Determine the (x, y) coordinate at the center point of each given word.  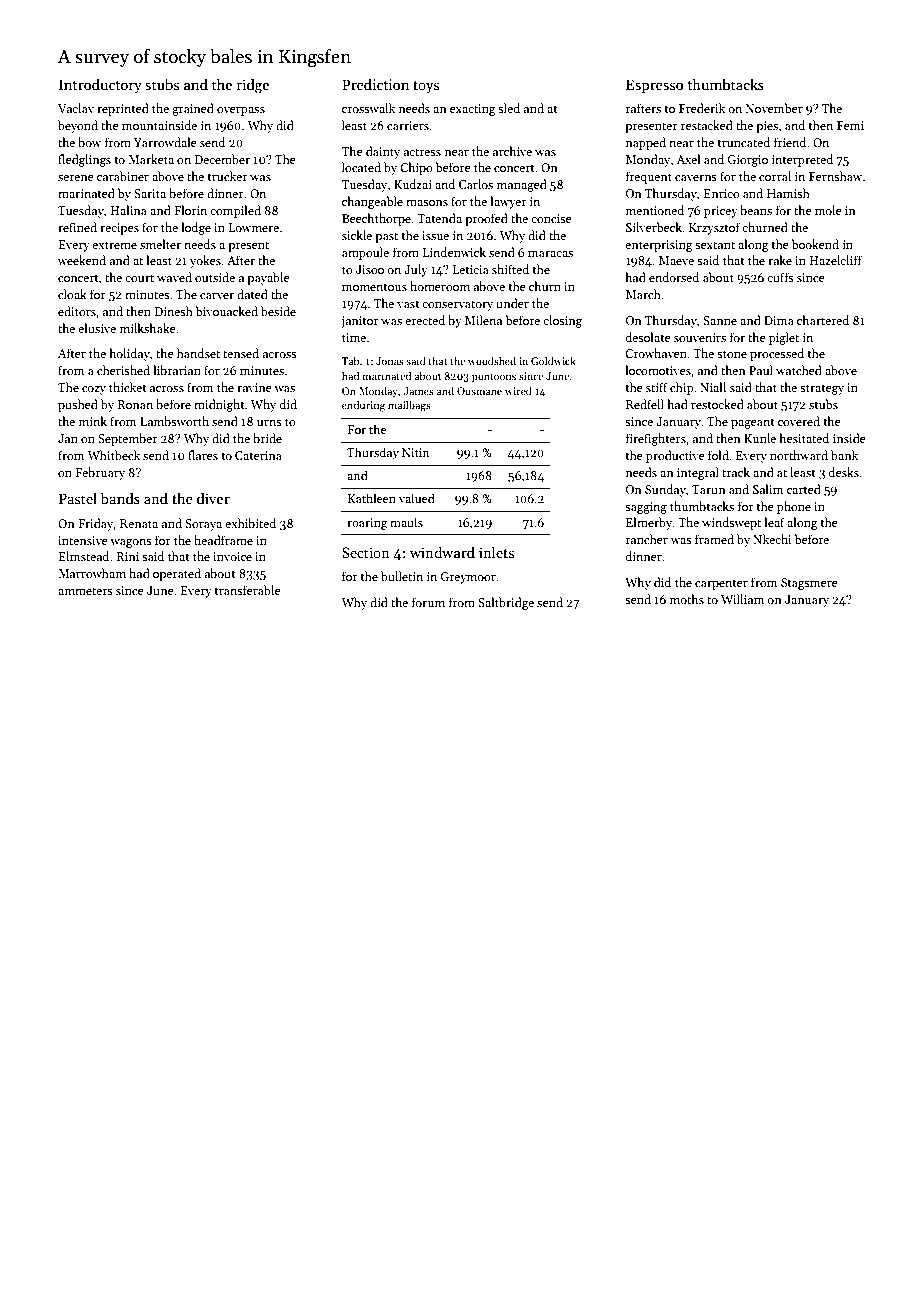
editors (77, 311)
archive (512, 151)
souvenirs (700, 337)
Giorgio (748, 161)
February (100, 473)
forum (428, 602)
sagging (646, 508)
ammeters (85, 591)
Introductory (100, 85)
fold (718, 455)
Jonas (390, 361)
